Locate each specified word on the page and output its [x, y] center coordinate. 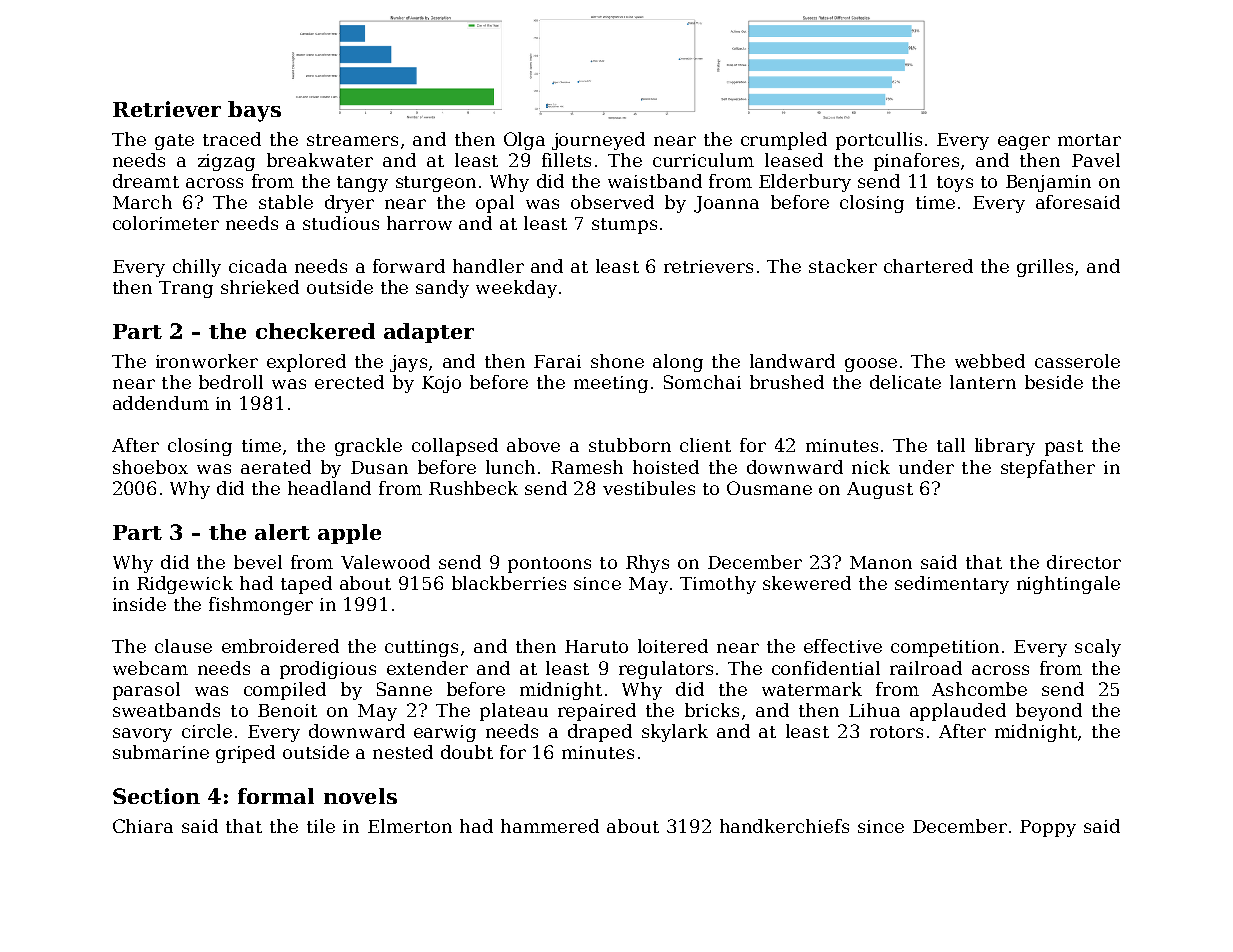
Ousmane [769, 488]
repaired [597, 712]
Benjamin [1048, 183]
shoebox [150, 467]
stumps [624, 226]
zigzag [226, 162]
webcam [150, 668]
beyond [1049, 712]
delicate [905, 382]
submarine [161, 752]
